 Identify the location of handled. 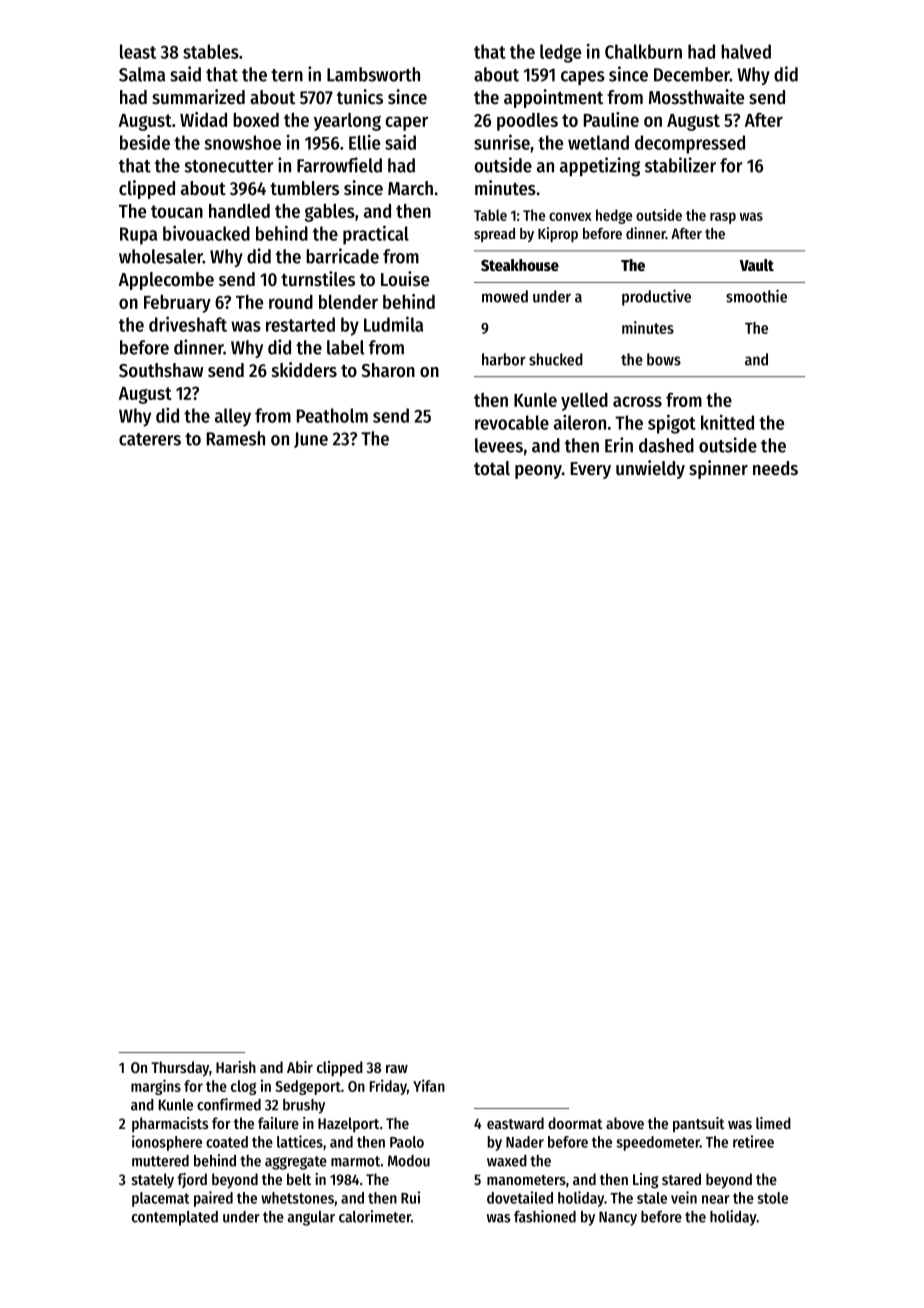
(239, 210).
